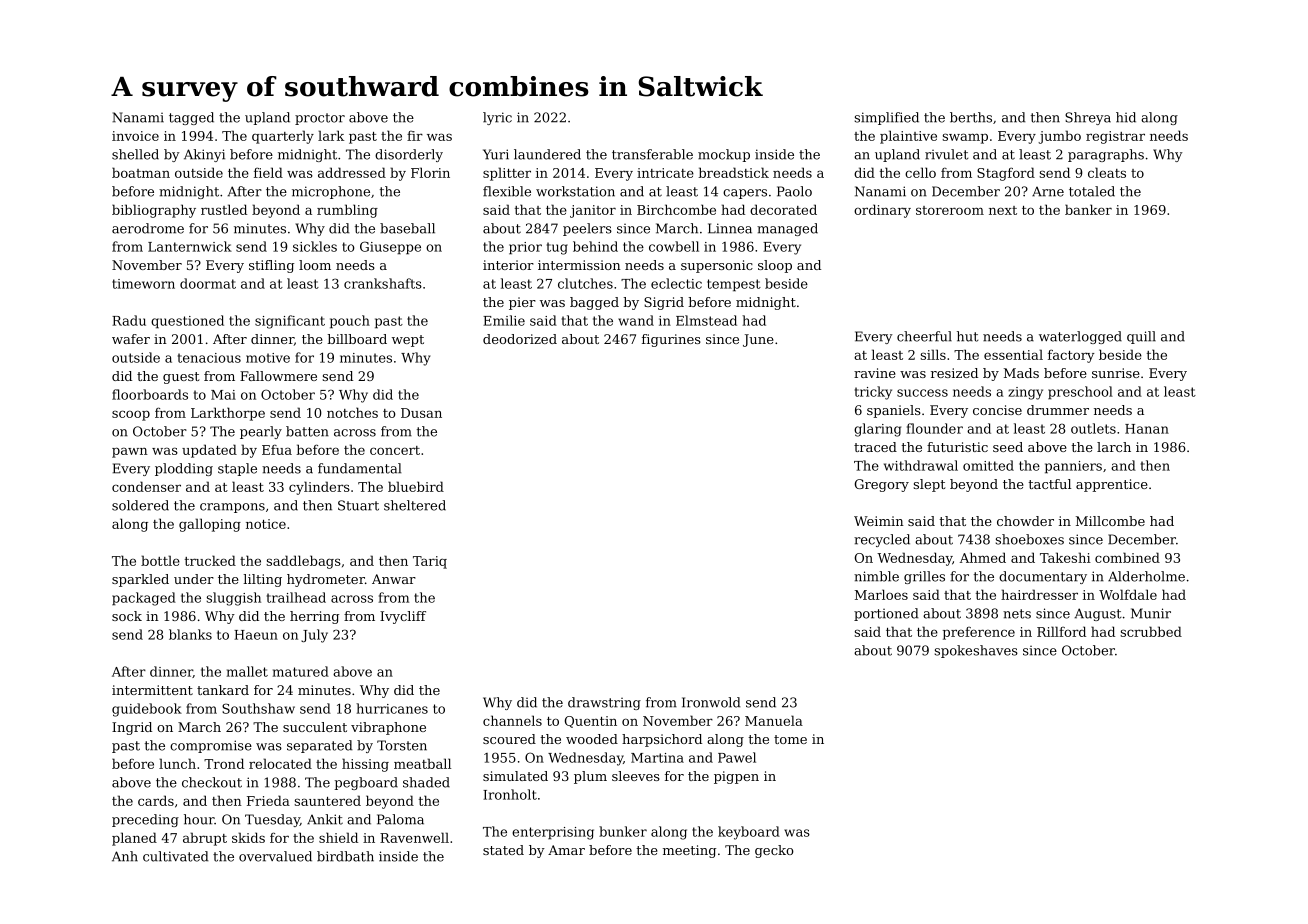  I want to click on splitter, so click(507, 174).
